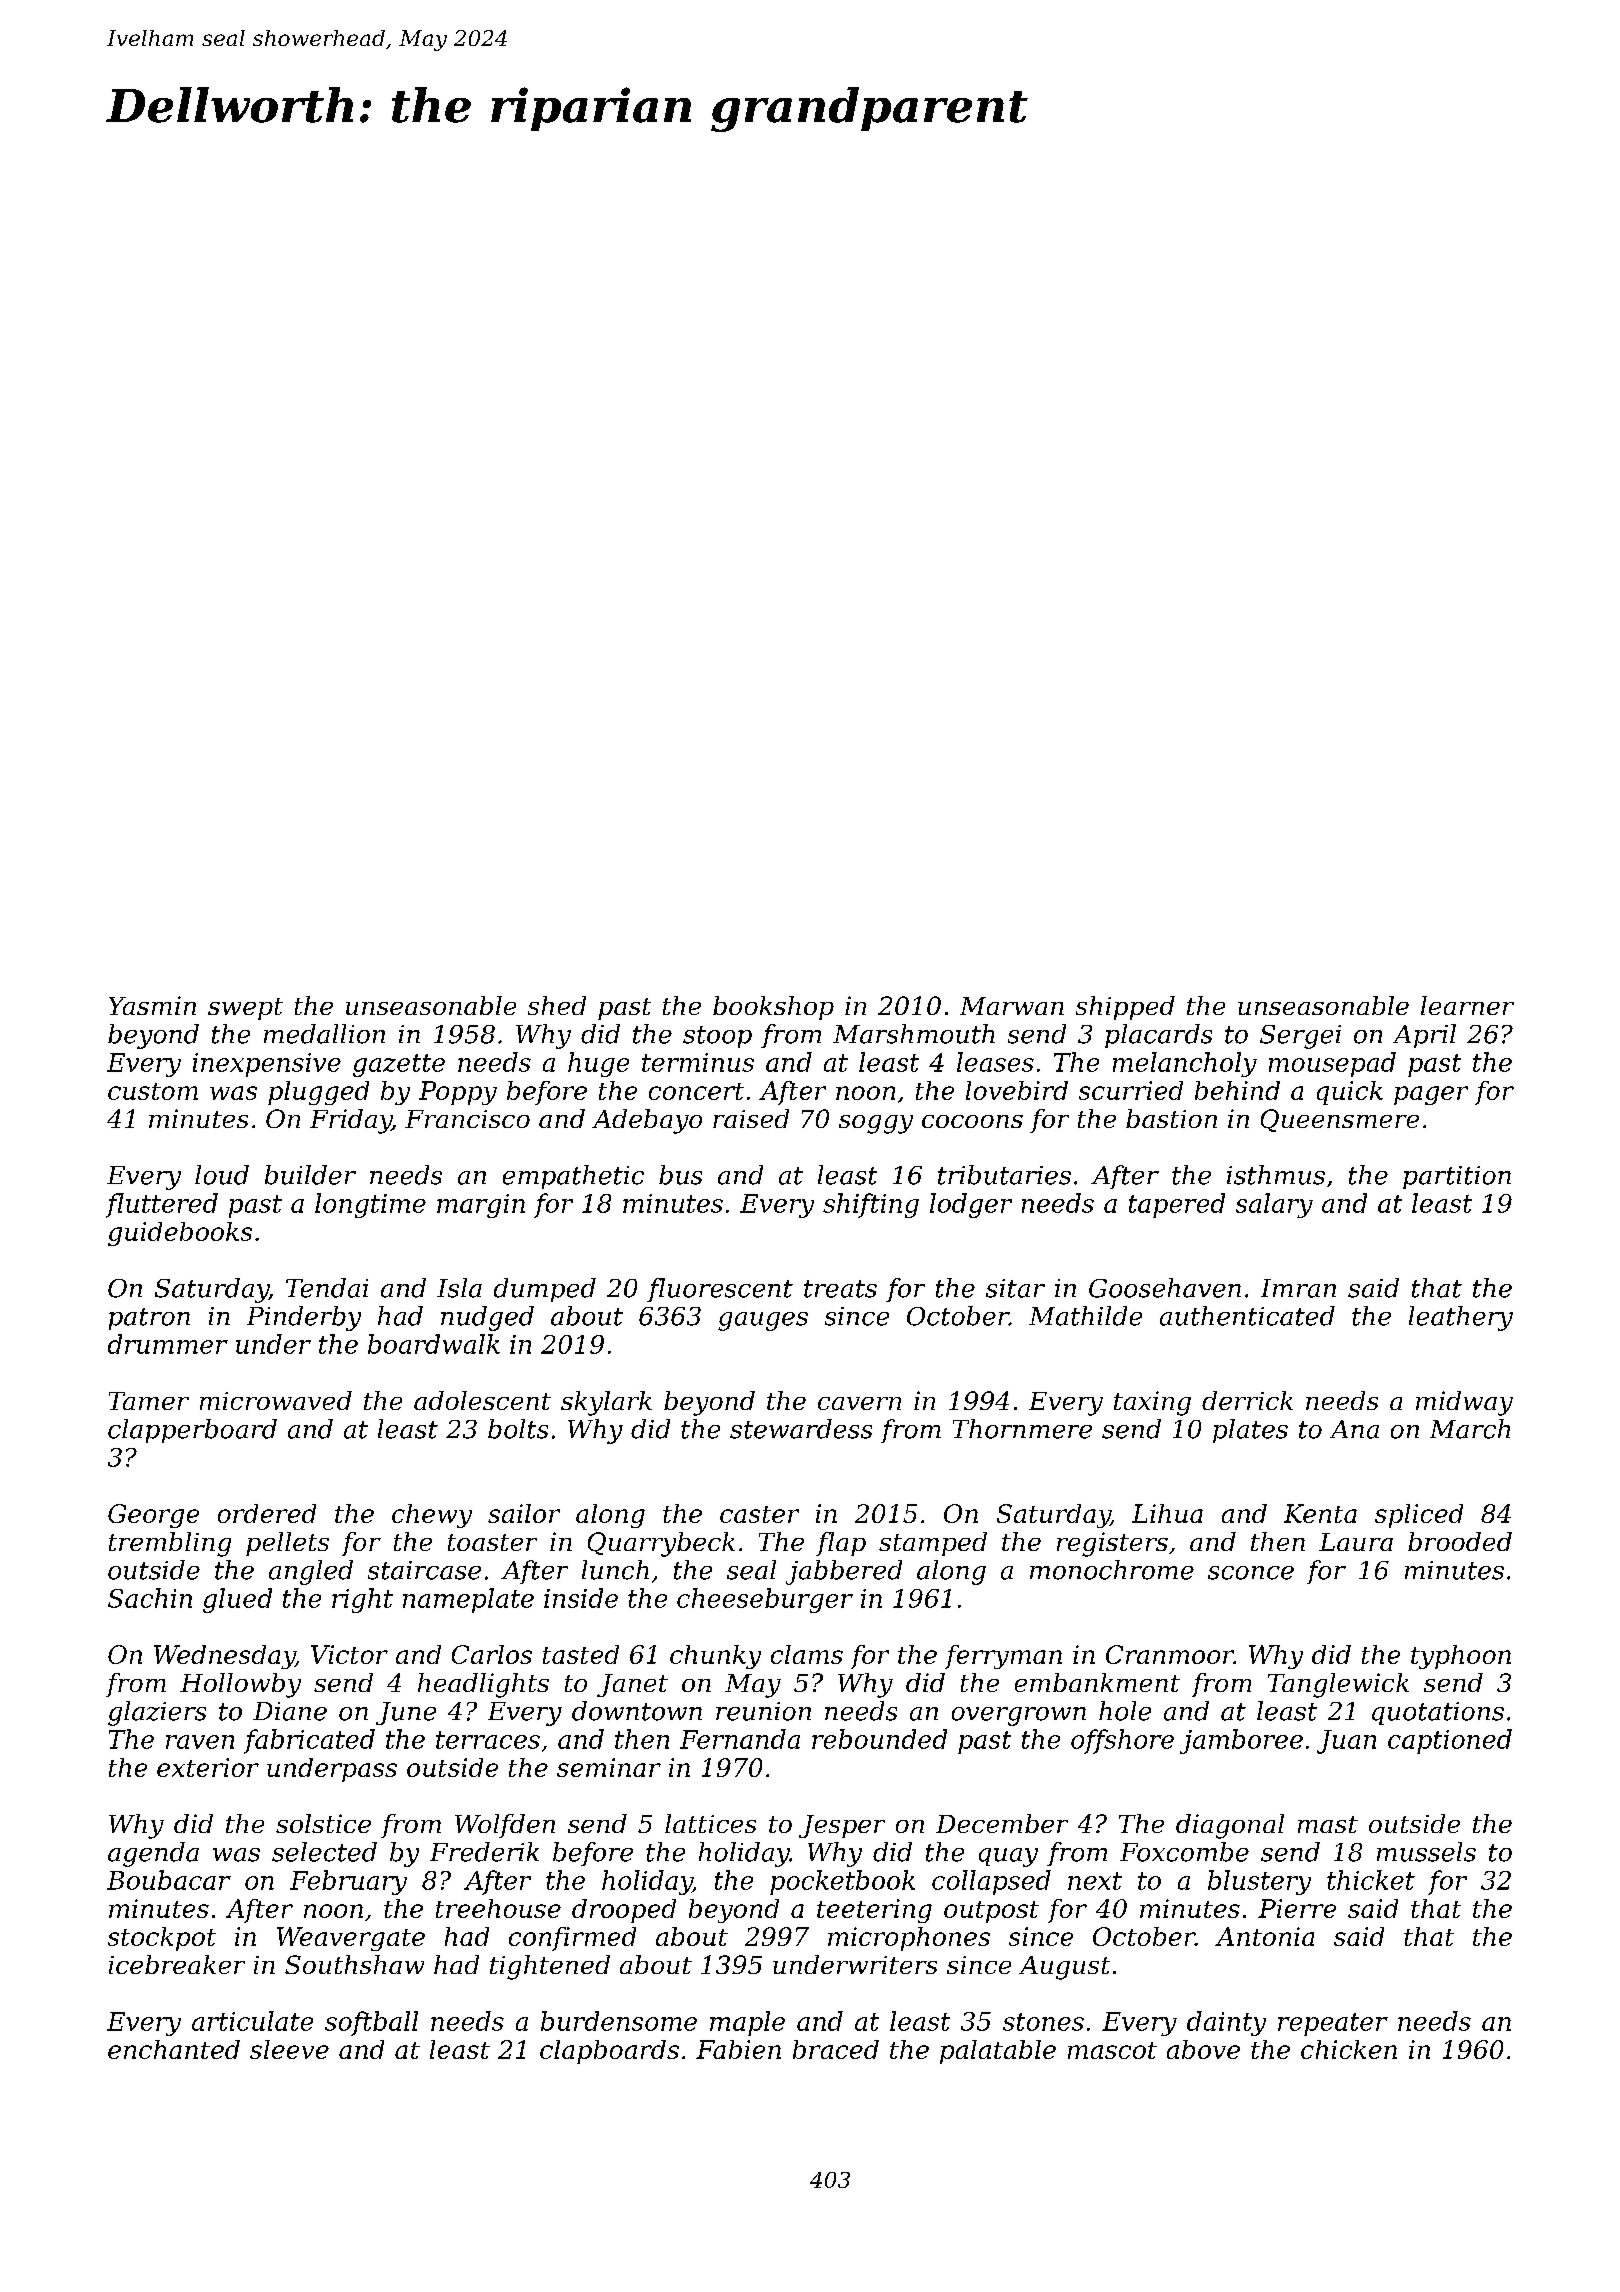 The width and height of the page is (1620, 2292). Describe the element at coordinates (152, 1005) in the page. I see `Yasmin` at that location.
